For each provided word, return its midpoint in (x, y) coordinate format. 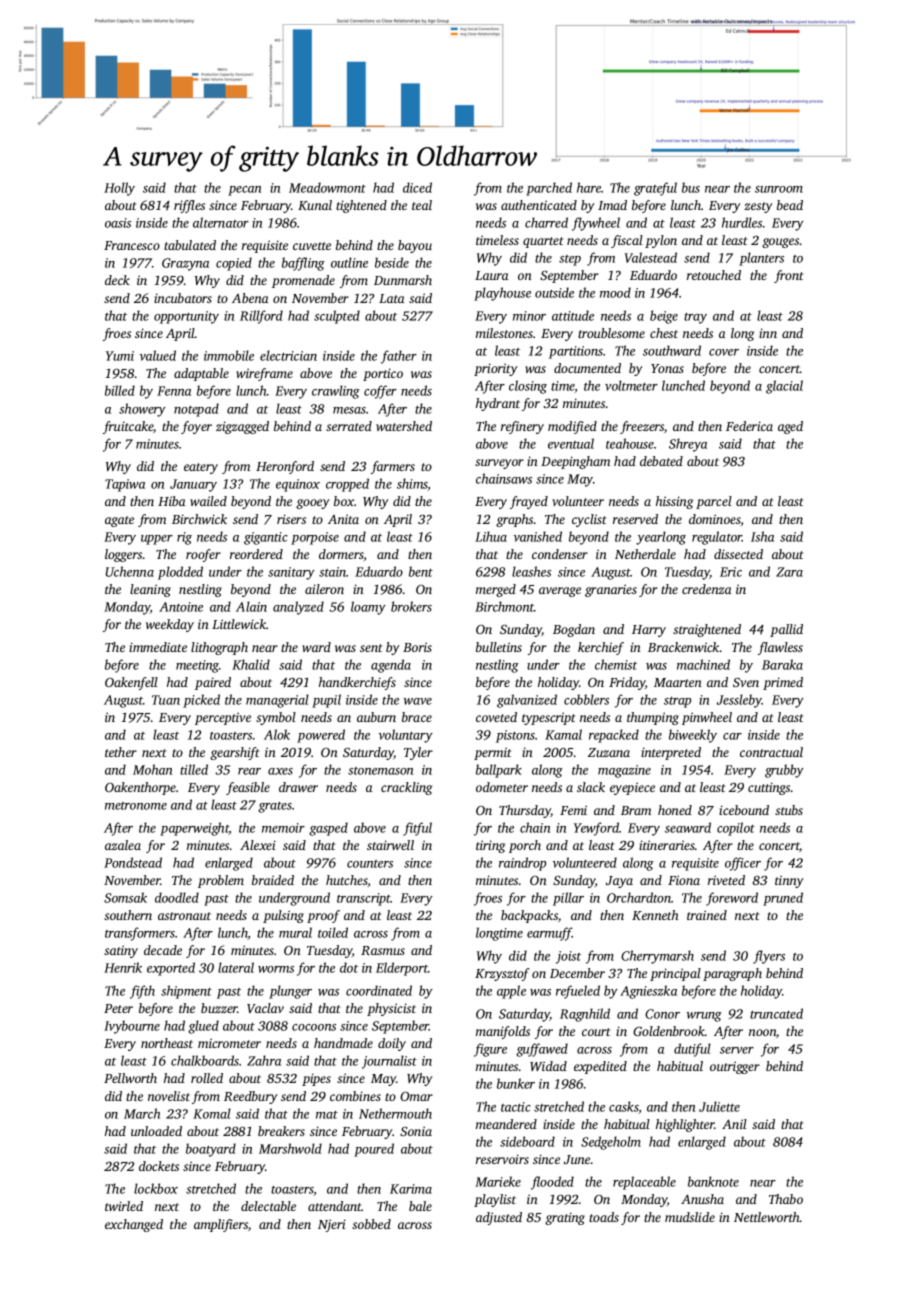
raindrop (522, 864)
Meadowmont (327, 187)
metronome (136, 806)
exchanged (134, 1225)
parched (549, 189)
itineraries (667, 845)
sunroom (779, 189)
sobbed (371, 1224)
